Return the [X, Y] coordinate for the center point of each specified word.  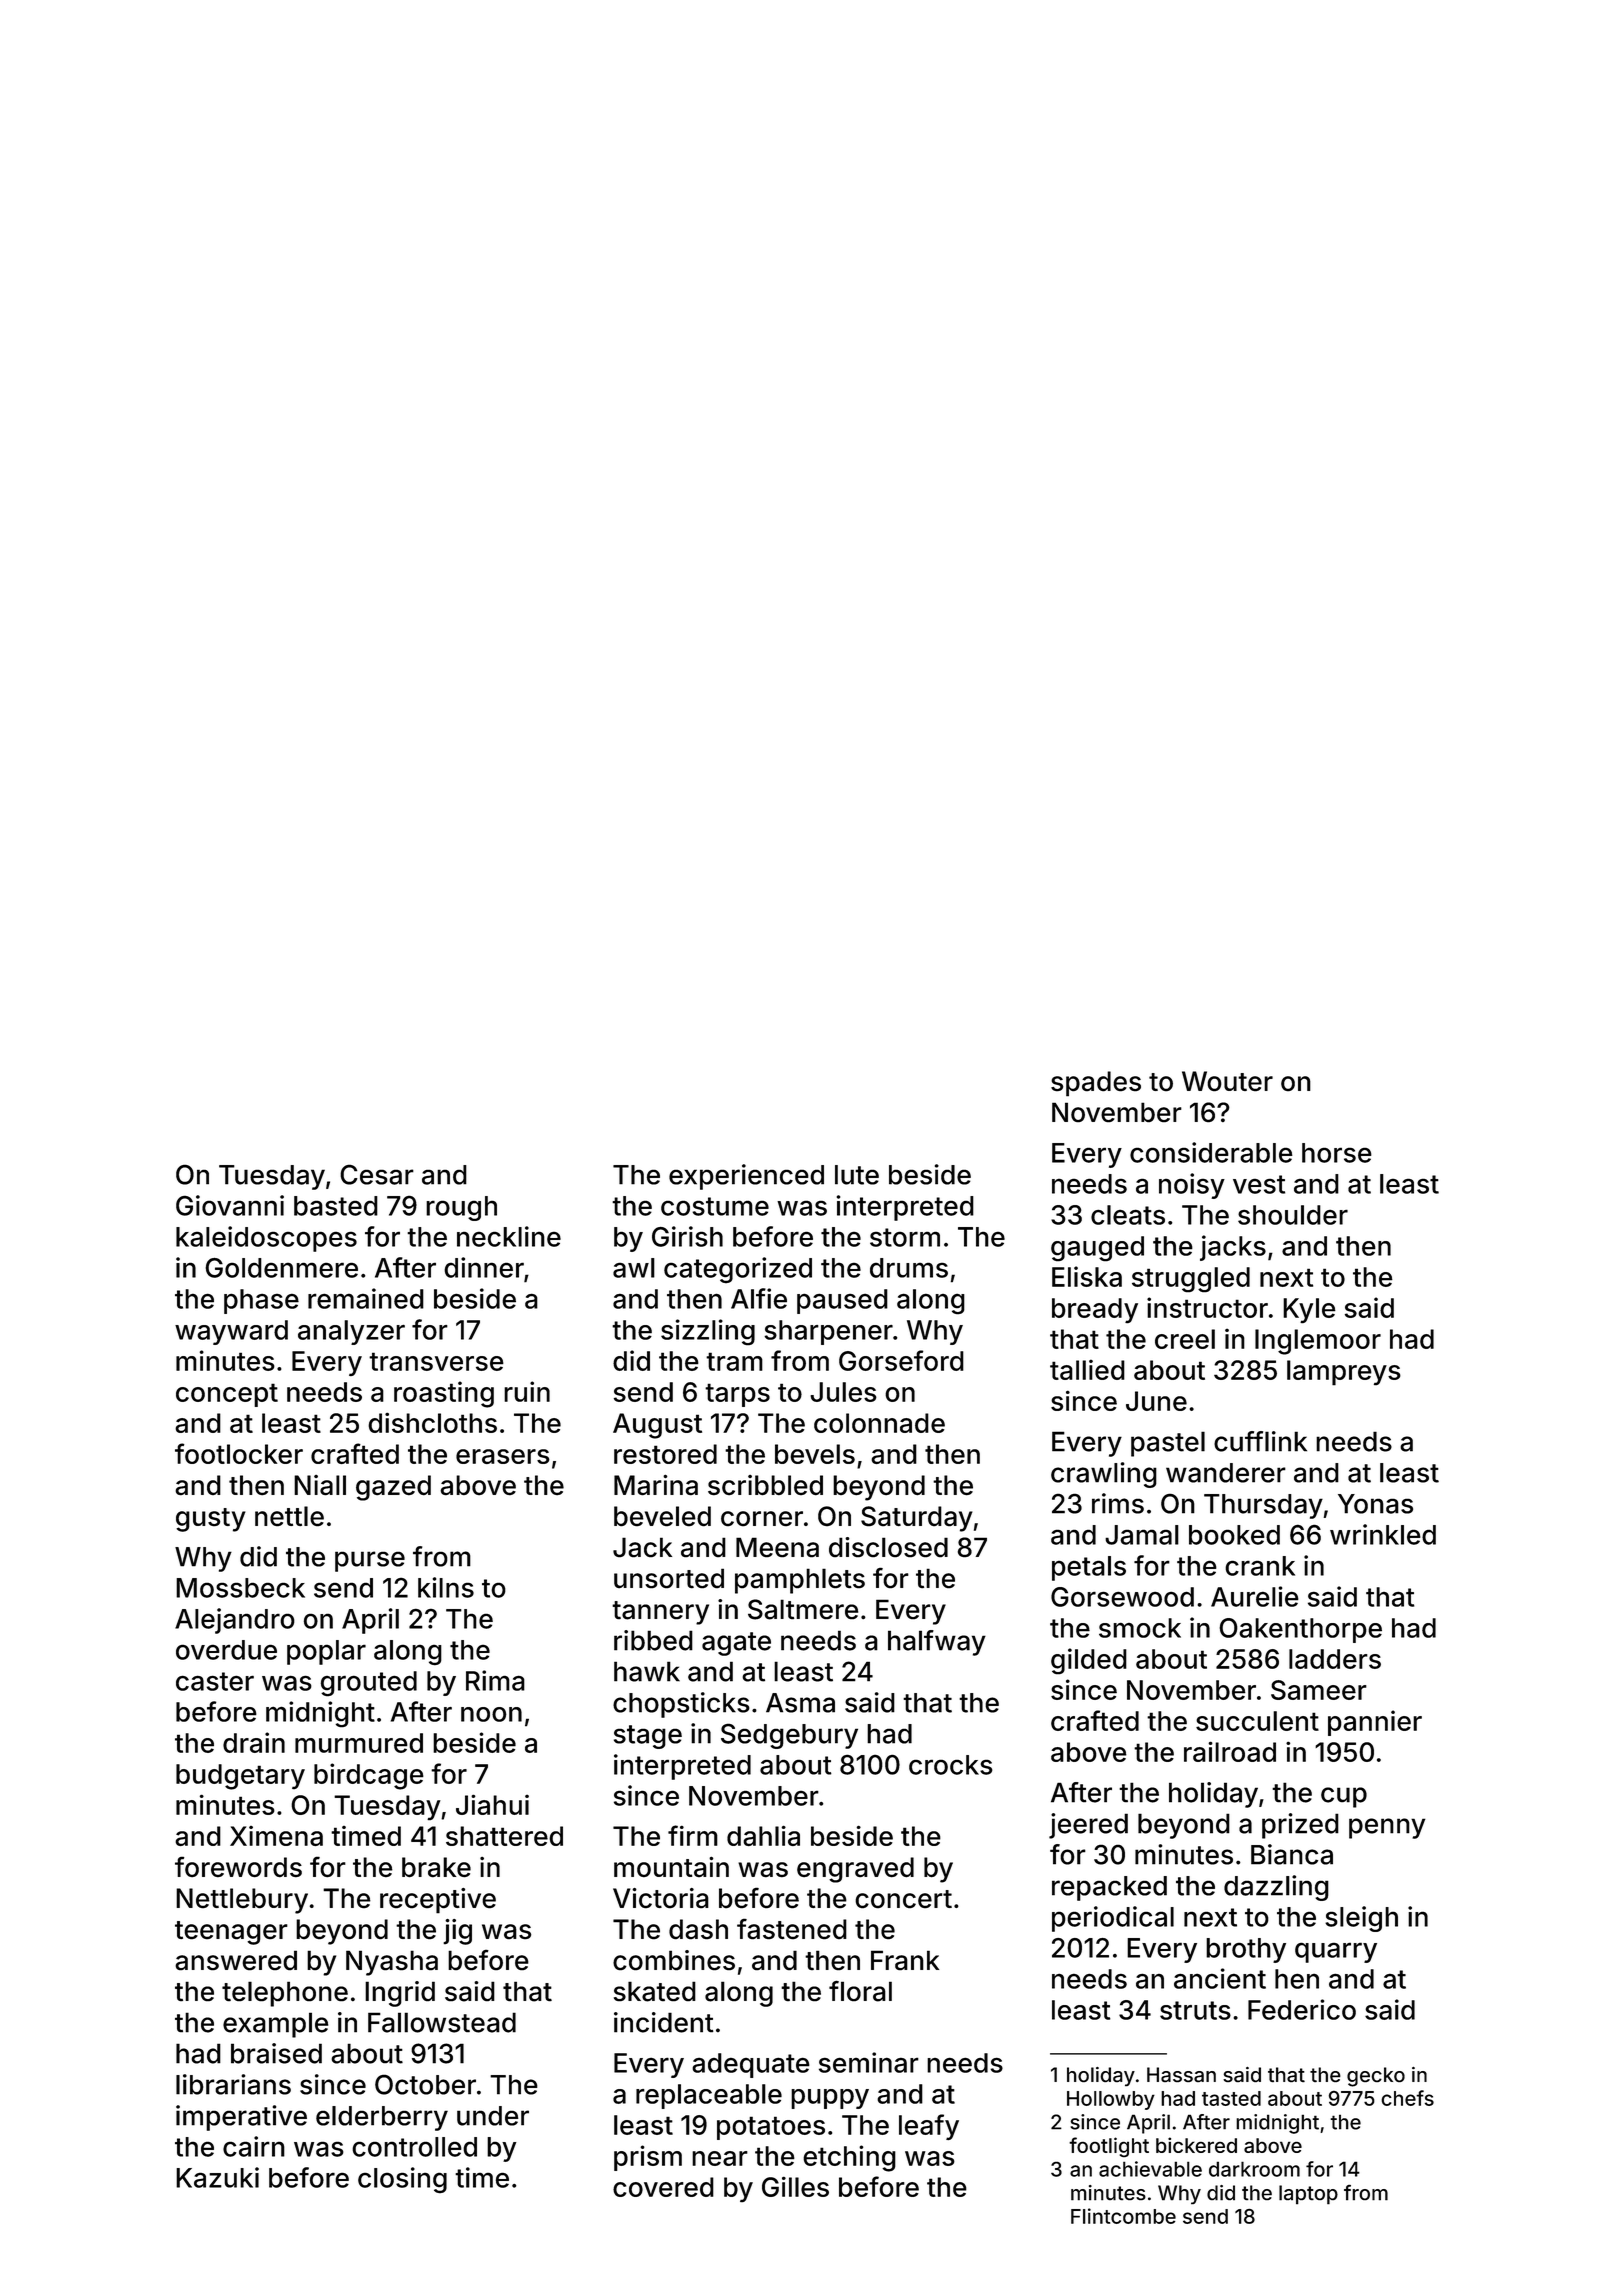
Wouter [1227, 1081]
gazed [393, 1488]
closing [402, 2180]
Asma [800, 1703]
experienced [746, 1177]
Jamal [1142, 1535]
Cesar [377, 1174]
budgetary [240, 1777]
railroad [1230, 1751]
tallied [1087, 1369]
